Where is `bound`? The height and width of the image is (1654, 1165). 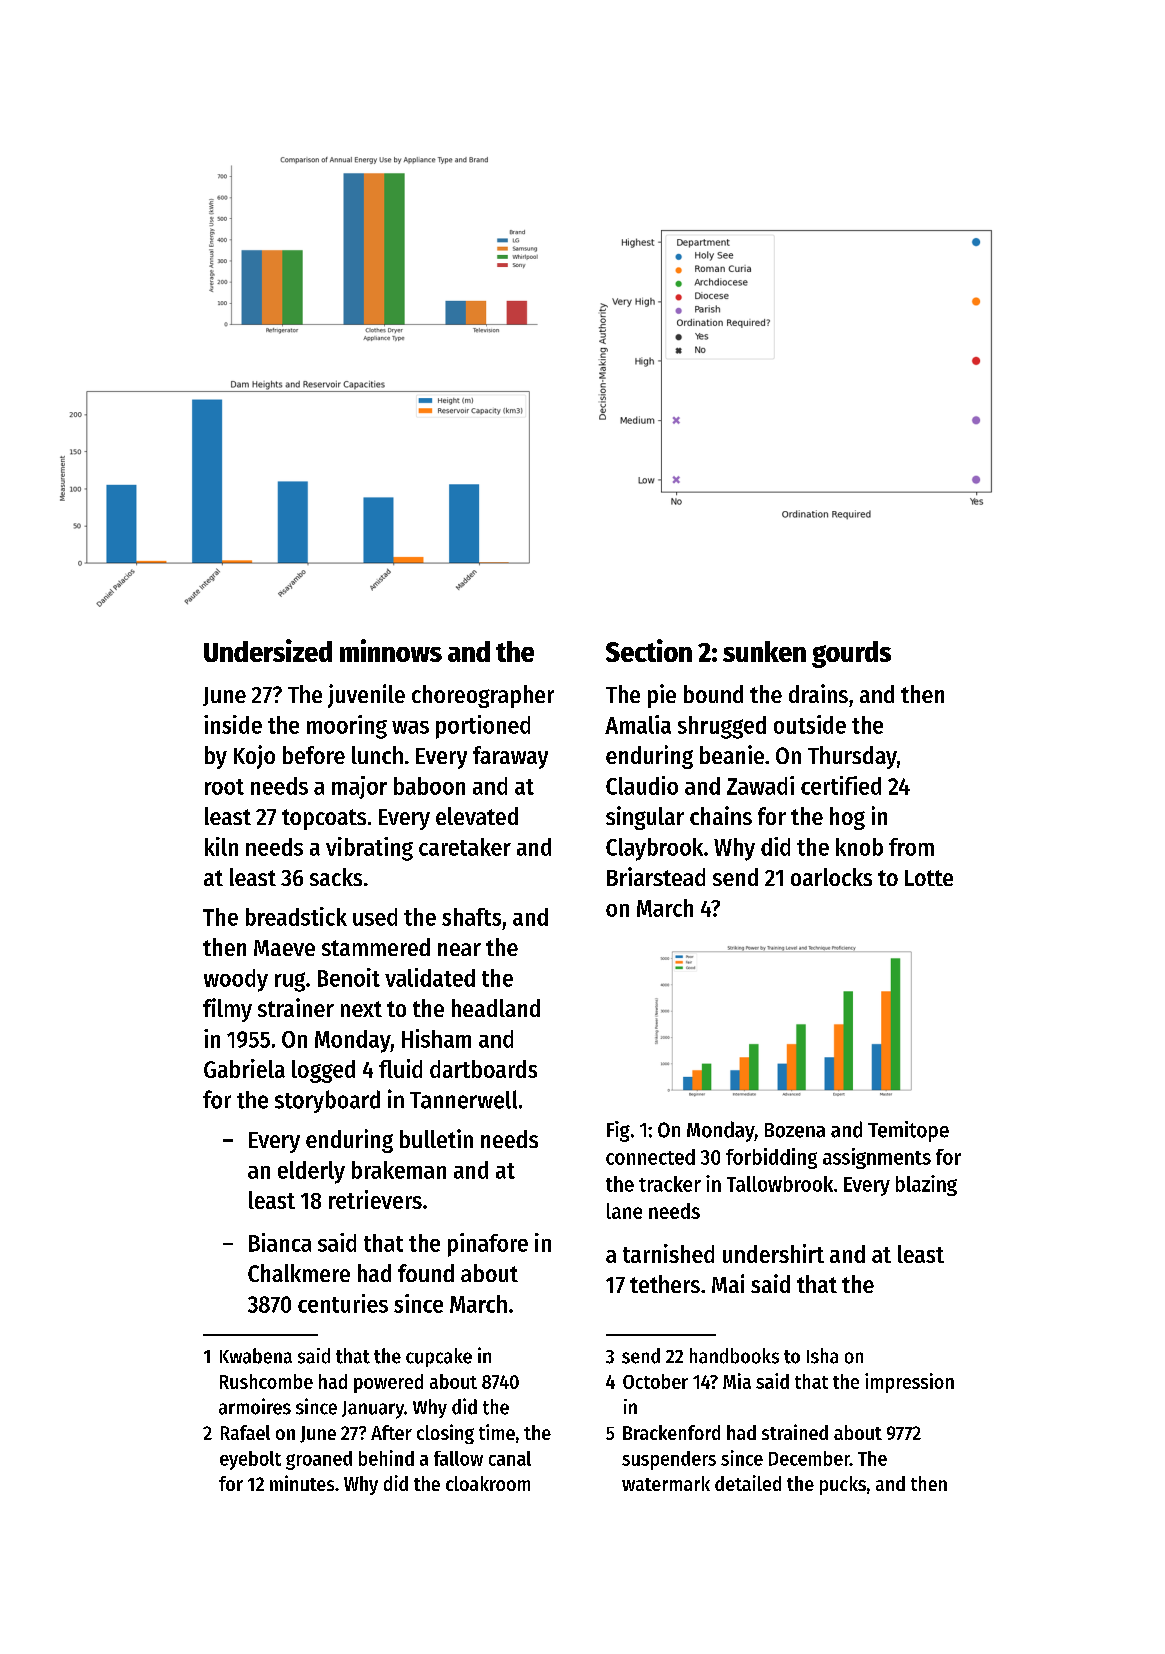
bound is located at coordinates (713, 694).
